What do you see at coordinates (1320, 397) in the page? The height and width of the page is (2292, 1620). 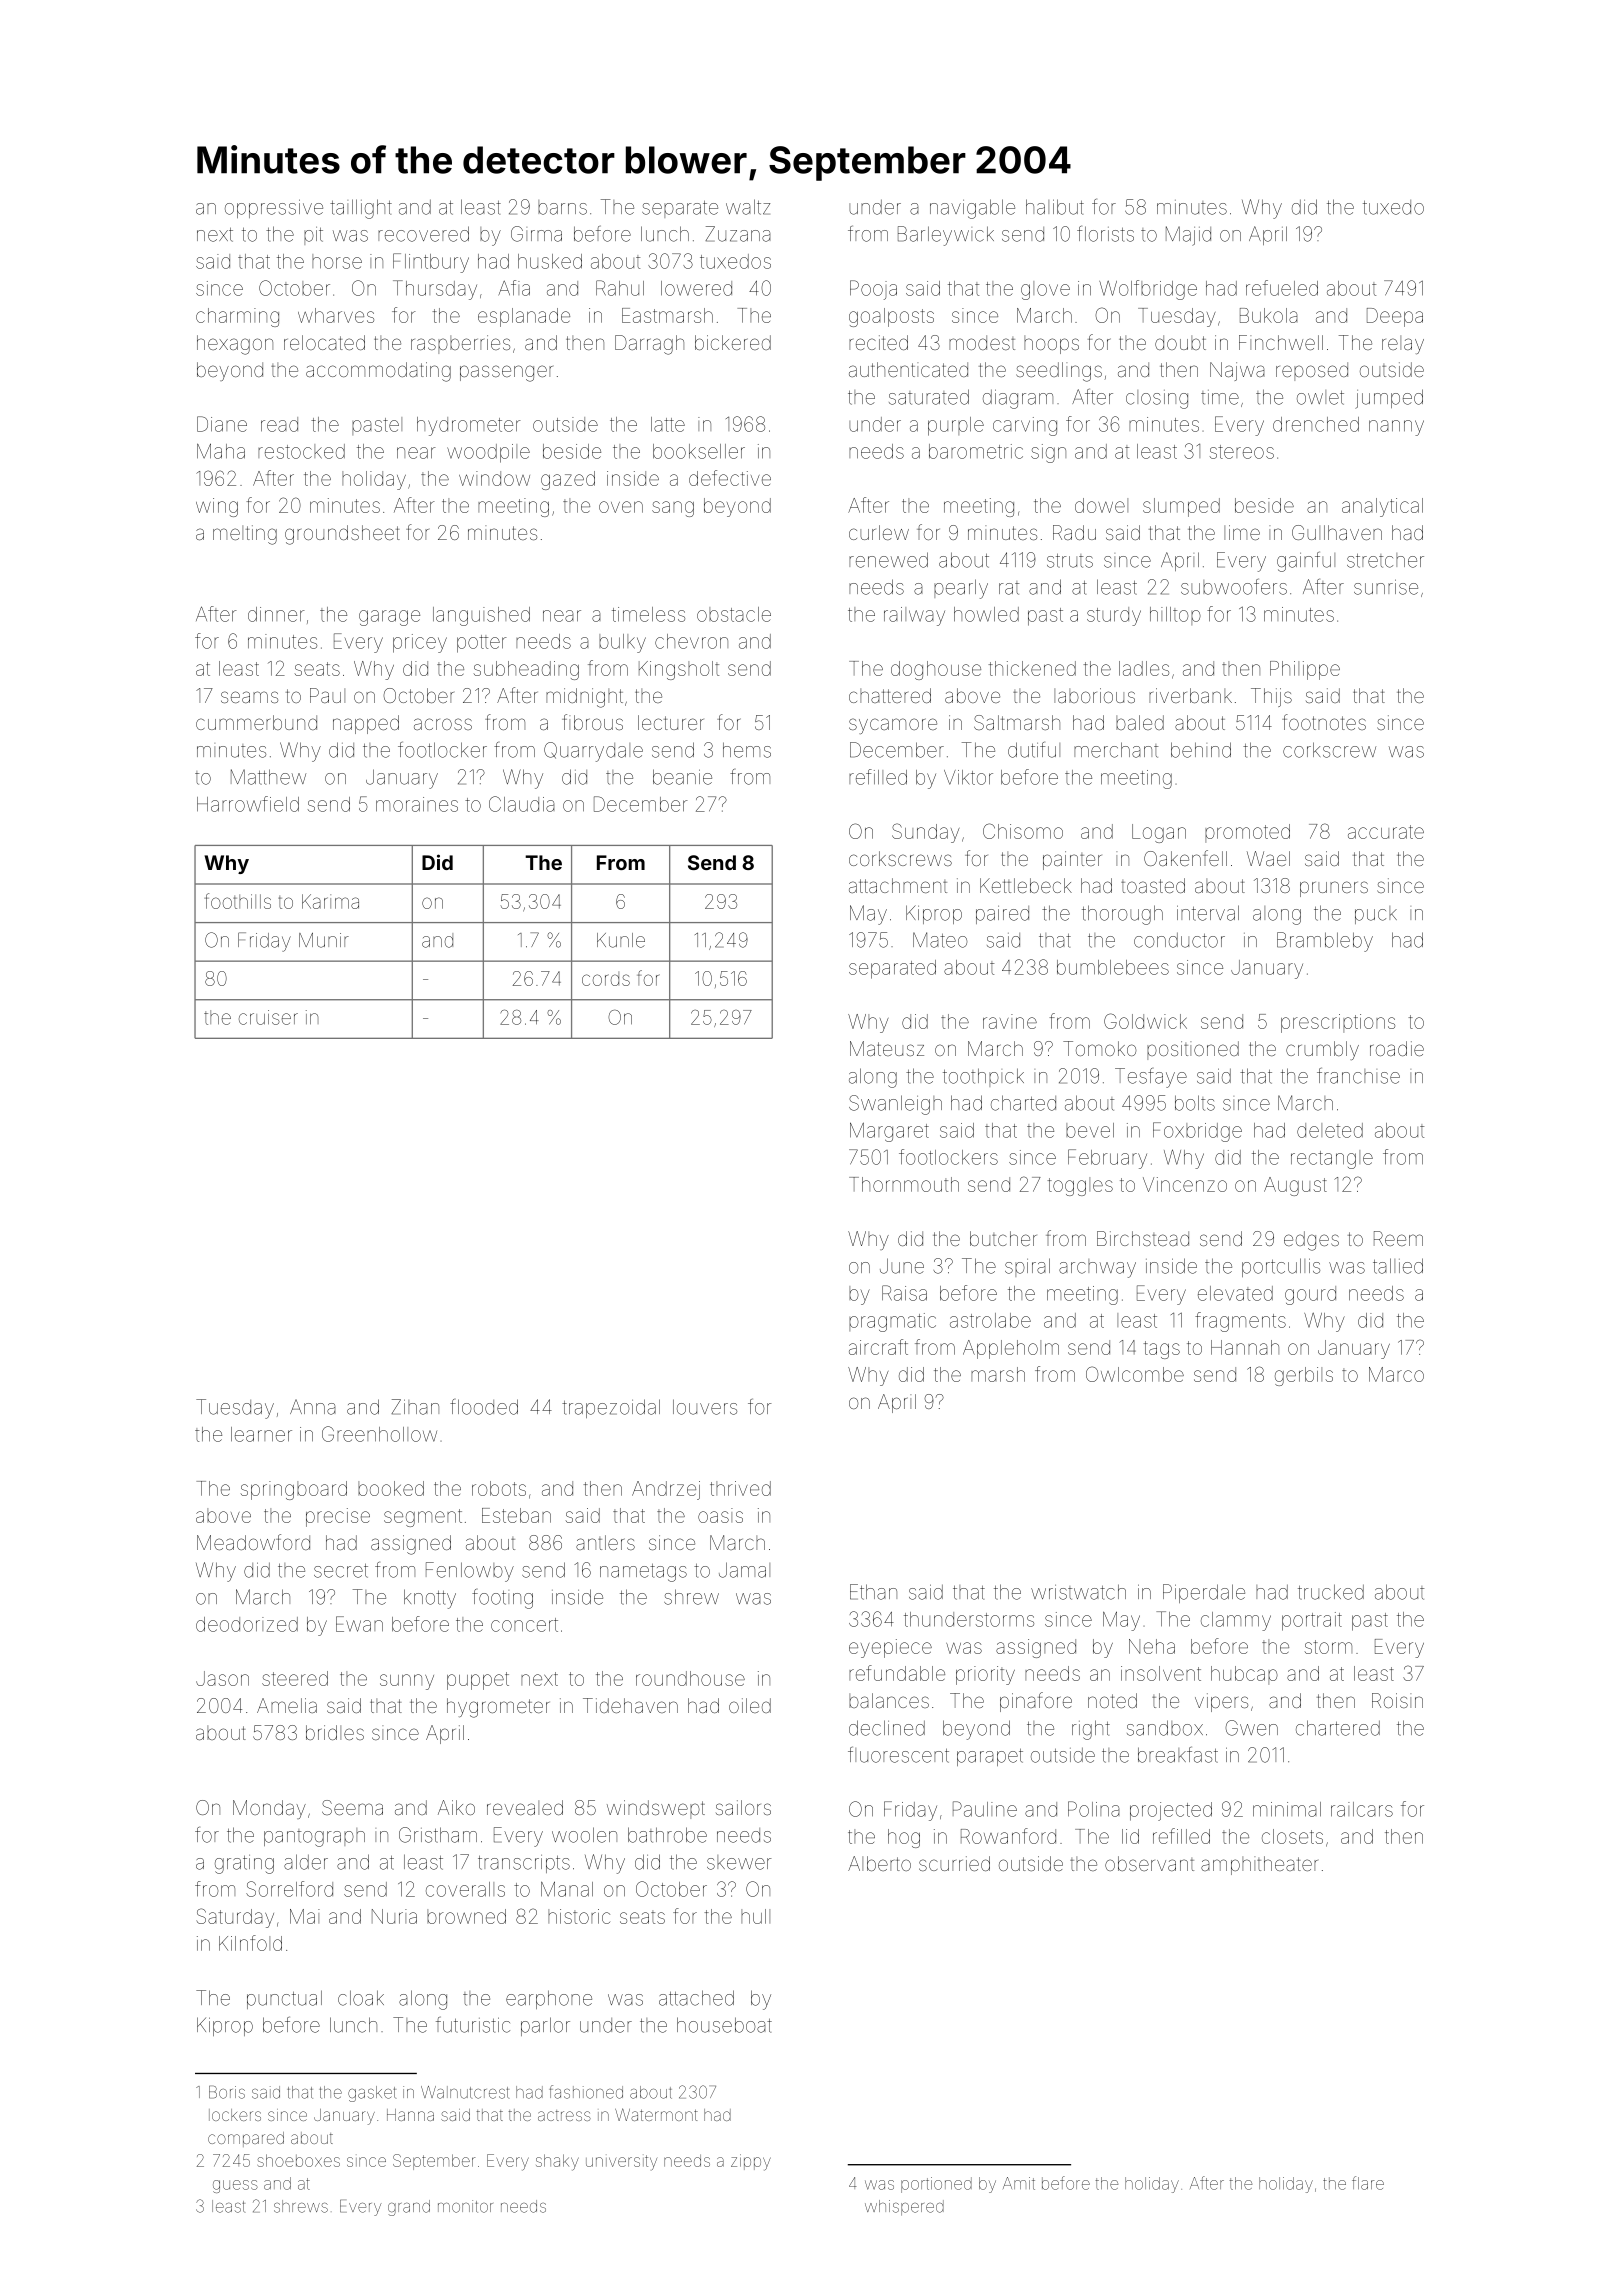 I see `owlet` at bounding box center [1320, 397].
